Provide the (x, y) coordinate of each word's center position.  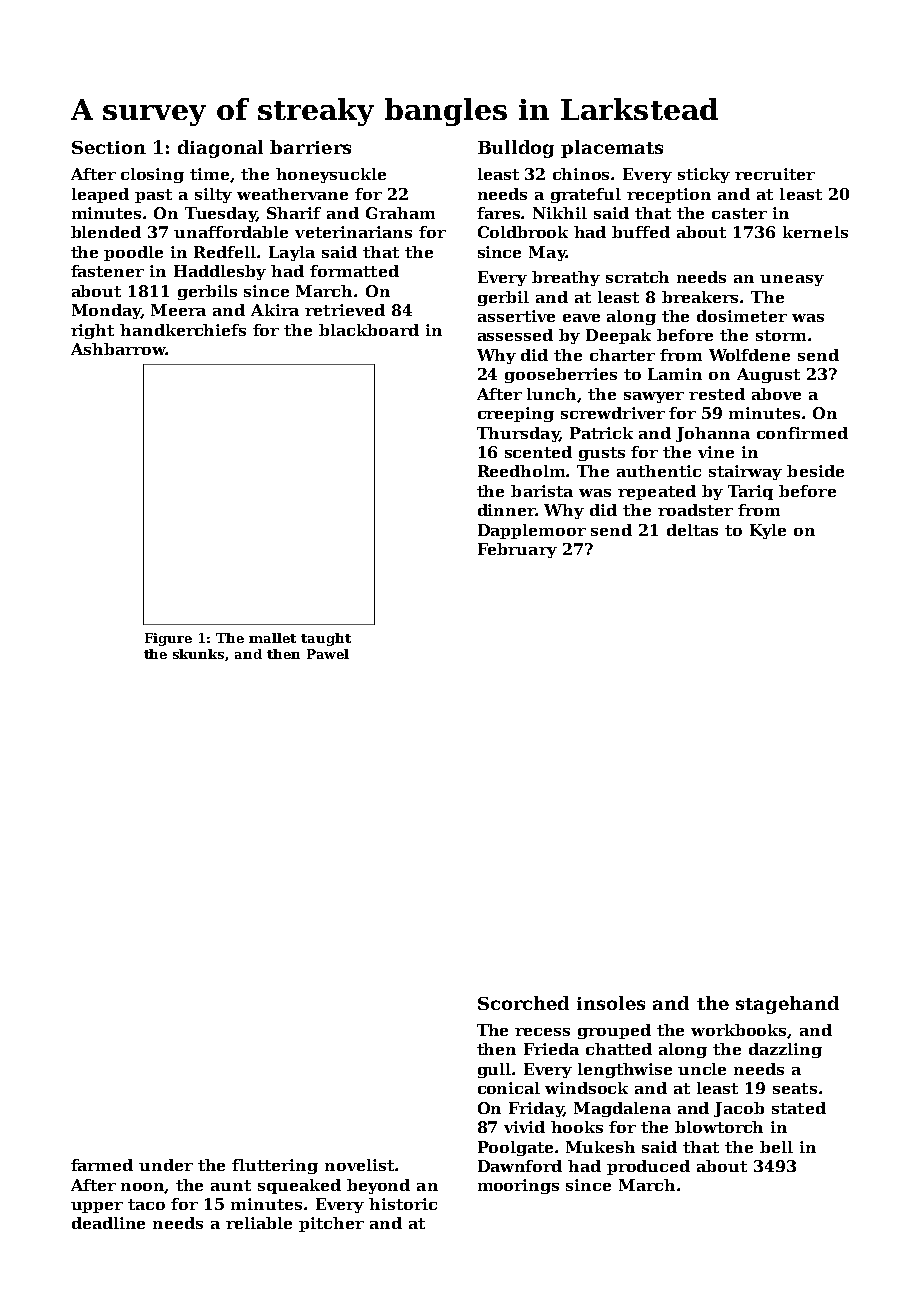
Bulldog (516, 149)
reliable (259, 1223)
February (517, 550)
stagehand (787, 1005)
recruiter (775, 174)
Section (109, 147)
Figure (168, 639)
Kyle (768, 531)
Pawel (328, 654)
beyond (378, 1186)
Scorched (523, 1003)
